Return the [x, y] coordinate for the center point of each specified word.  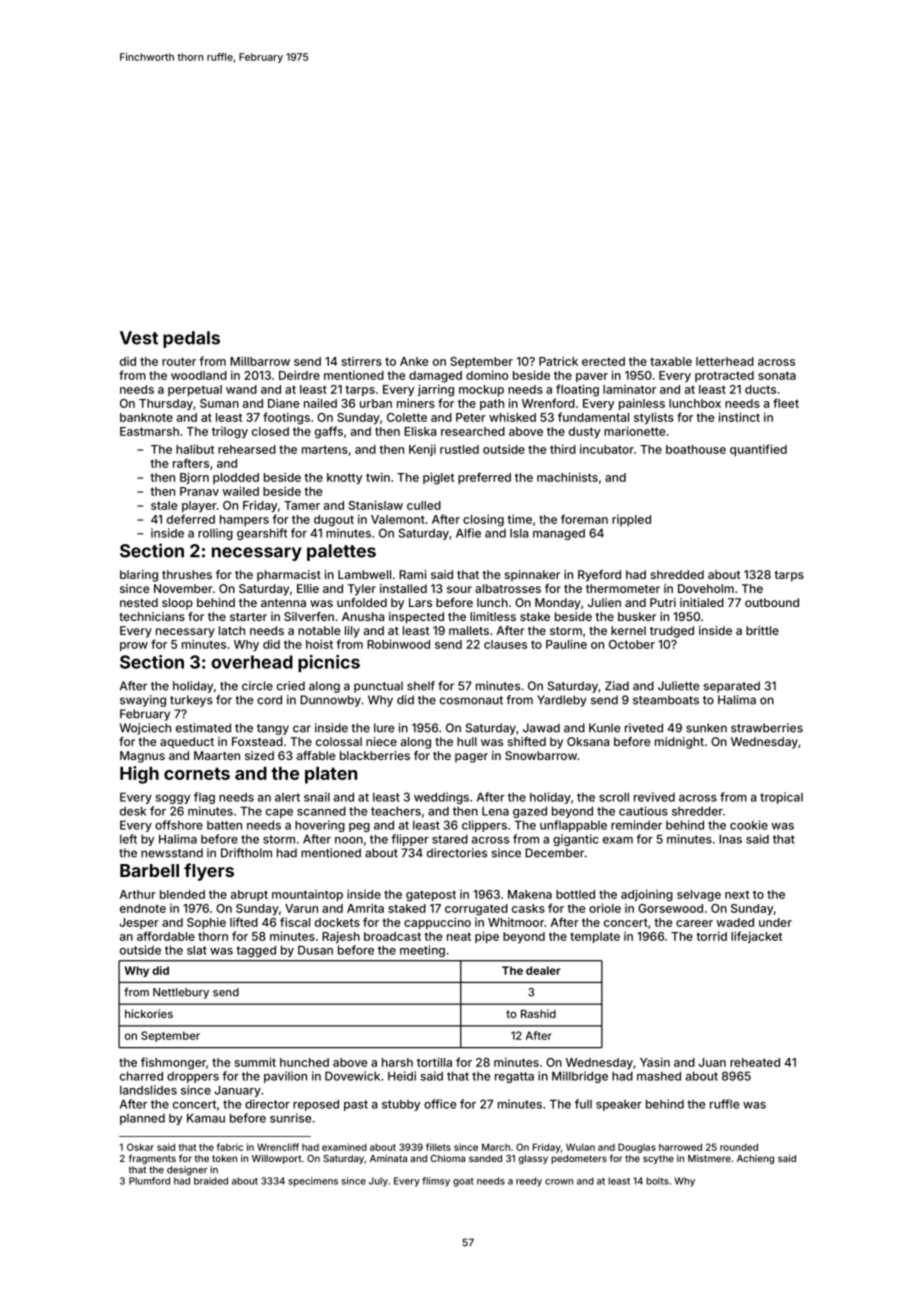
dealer [543, 970]
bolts [657, 1181]
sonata [777, 375]
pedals [191, 339]
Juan [712, 1062]
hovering [320, 826]
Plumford [149, 1181]
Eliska [420, 431]
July [378, 1182]
